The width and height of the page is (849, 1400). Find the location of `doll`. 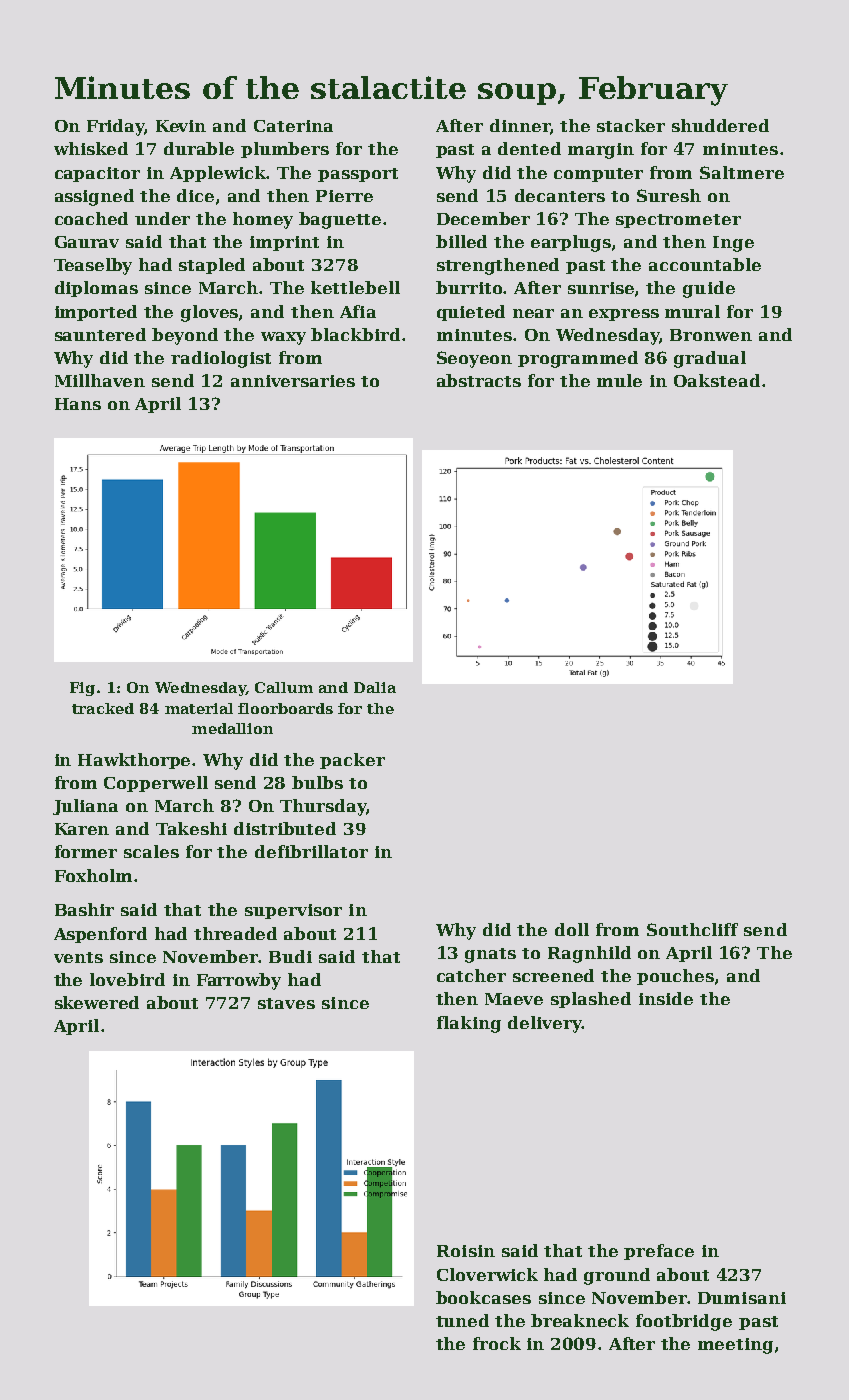

doll is located at coordinates (572, 929).
